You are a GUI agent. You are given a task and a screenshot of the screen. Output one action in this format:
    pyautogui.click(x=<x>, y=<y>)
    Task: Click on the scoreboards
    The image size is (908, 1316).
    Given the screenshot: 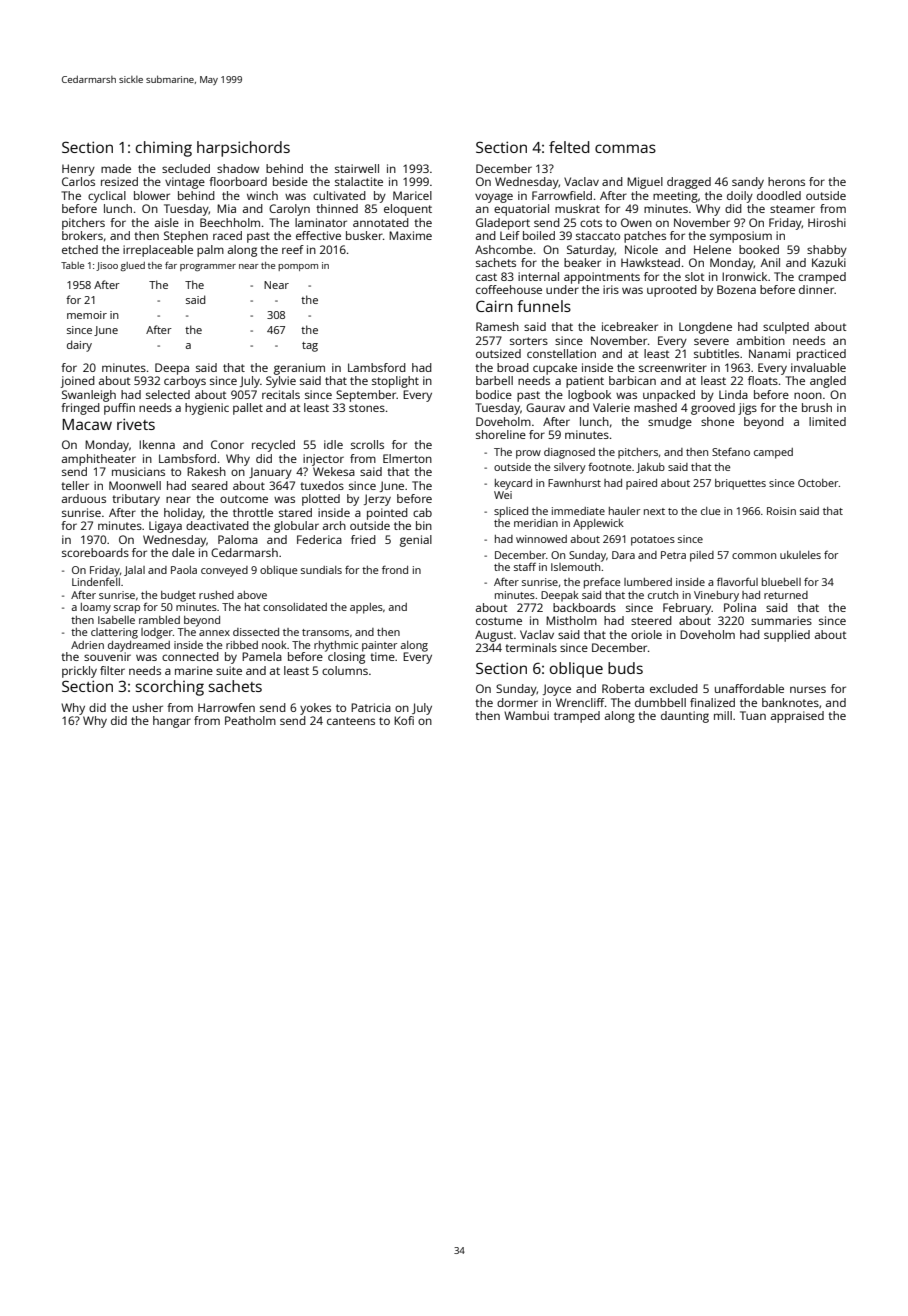 What is the action you would take?
    pyautogui.click(x=95, y=552)
